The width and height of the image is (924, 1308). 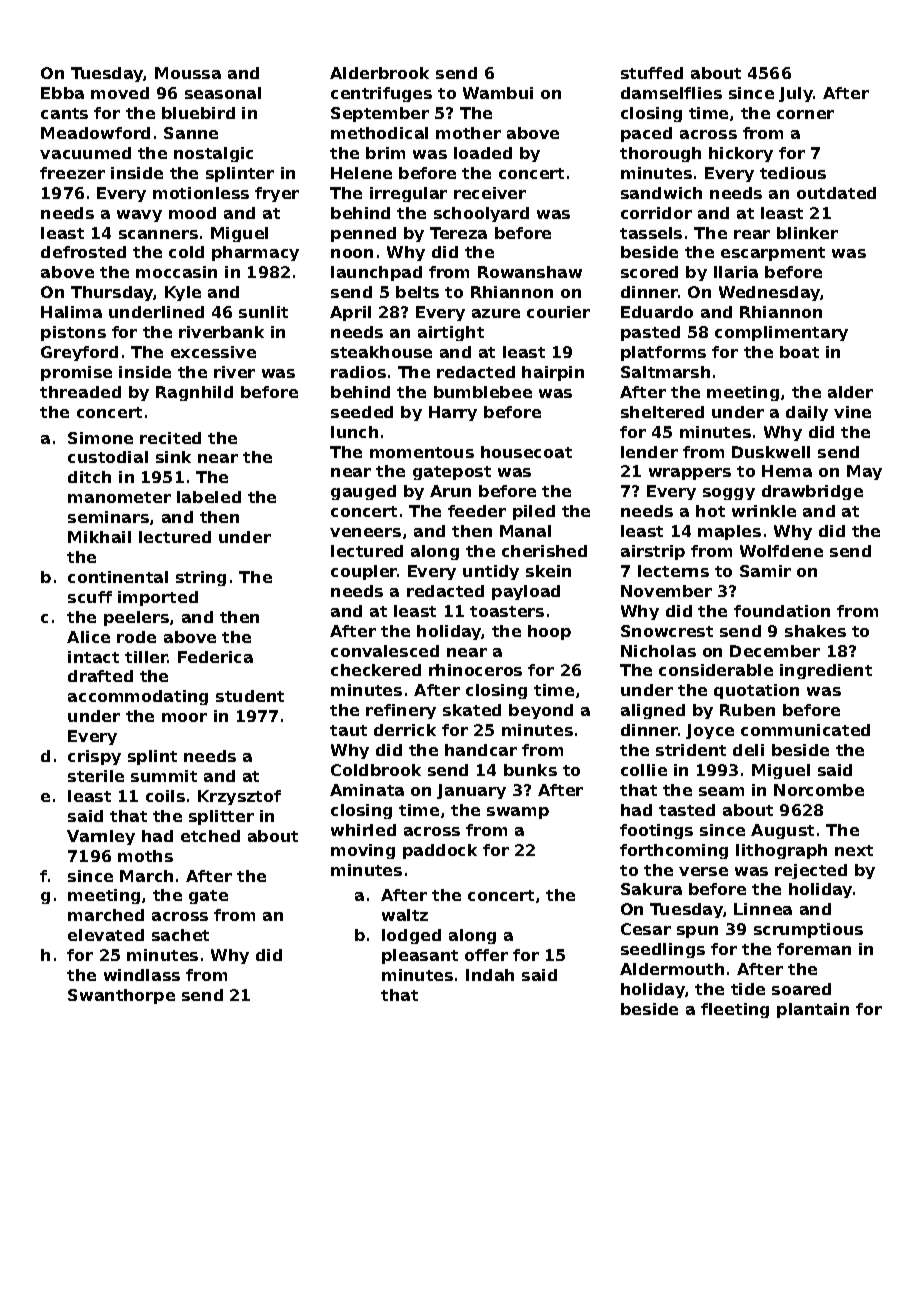 I want to click on scuff, so click(x=90, y=597).
